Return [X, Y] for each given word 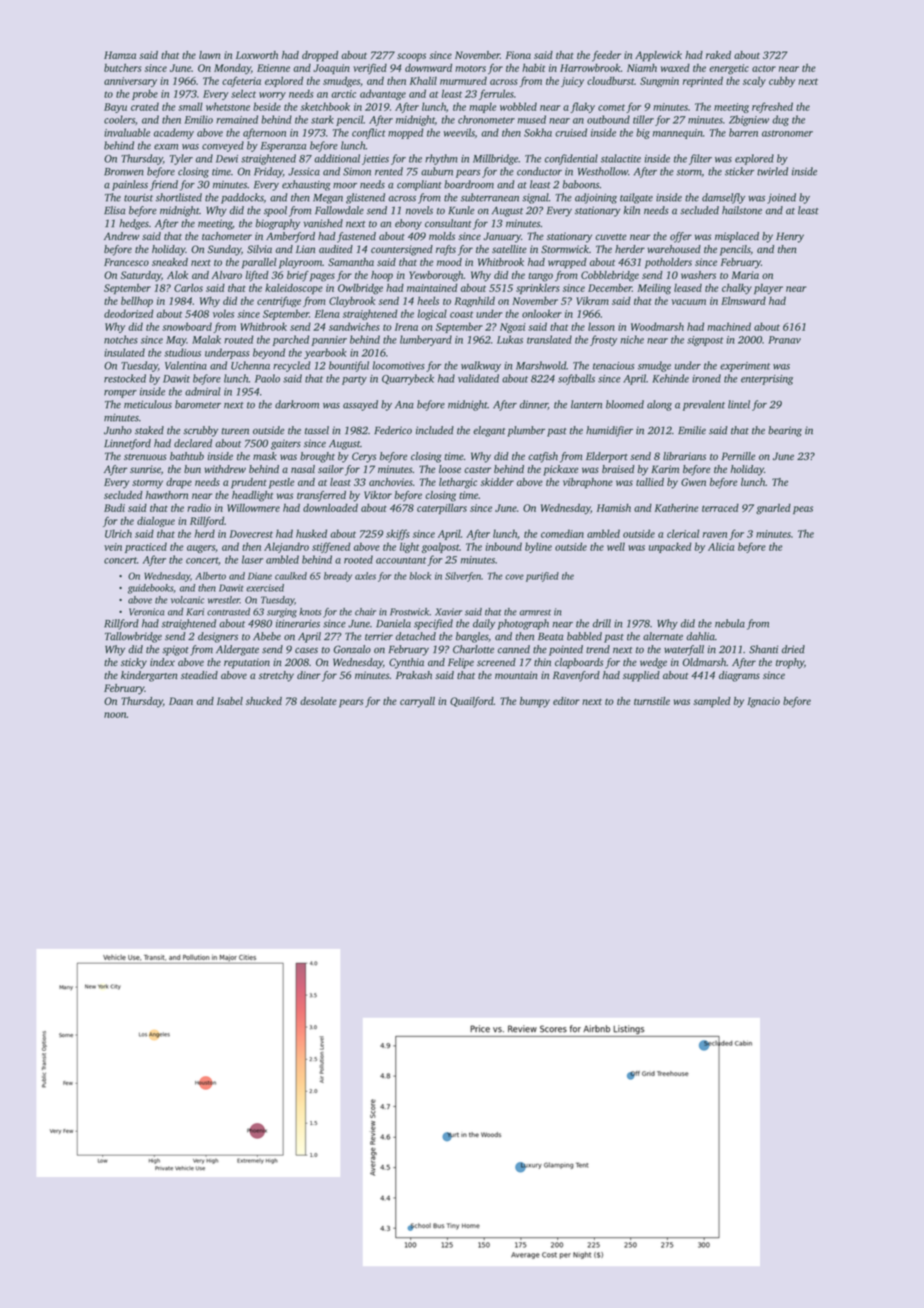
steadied [199, 675]
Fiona [518, 55]
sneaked [170, 262]
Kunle [461, 210]
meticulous [148, 404]
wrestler [224, 600]
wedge [653, 663]
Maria [745, 275]
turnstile [652, 701]
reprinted [703, 81]
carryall [417, 702]
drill [602, 623]
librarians [684, 456]
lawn [209, 55]
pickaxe [561, 470]
